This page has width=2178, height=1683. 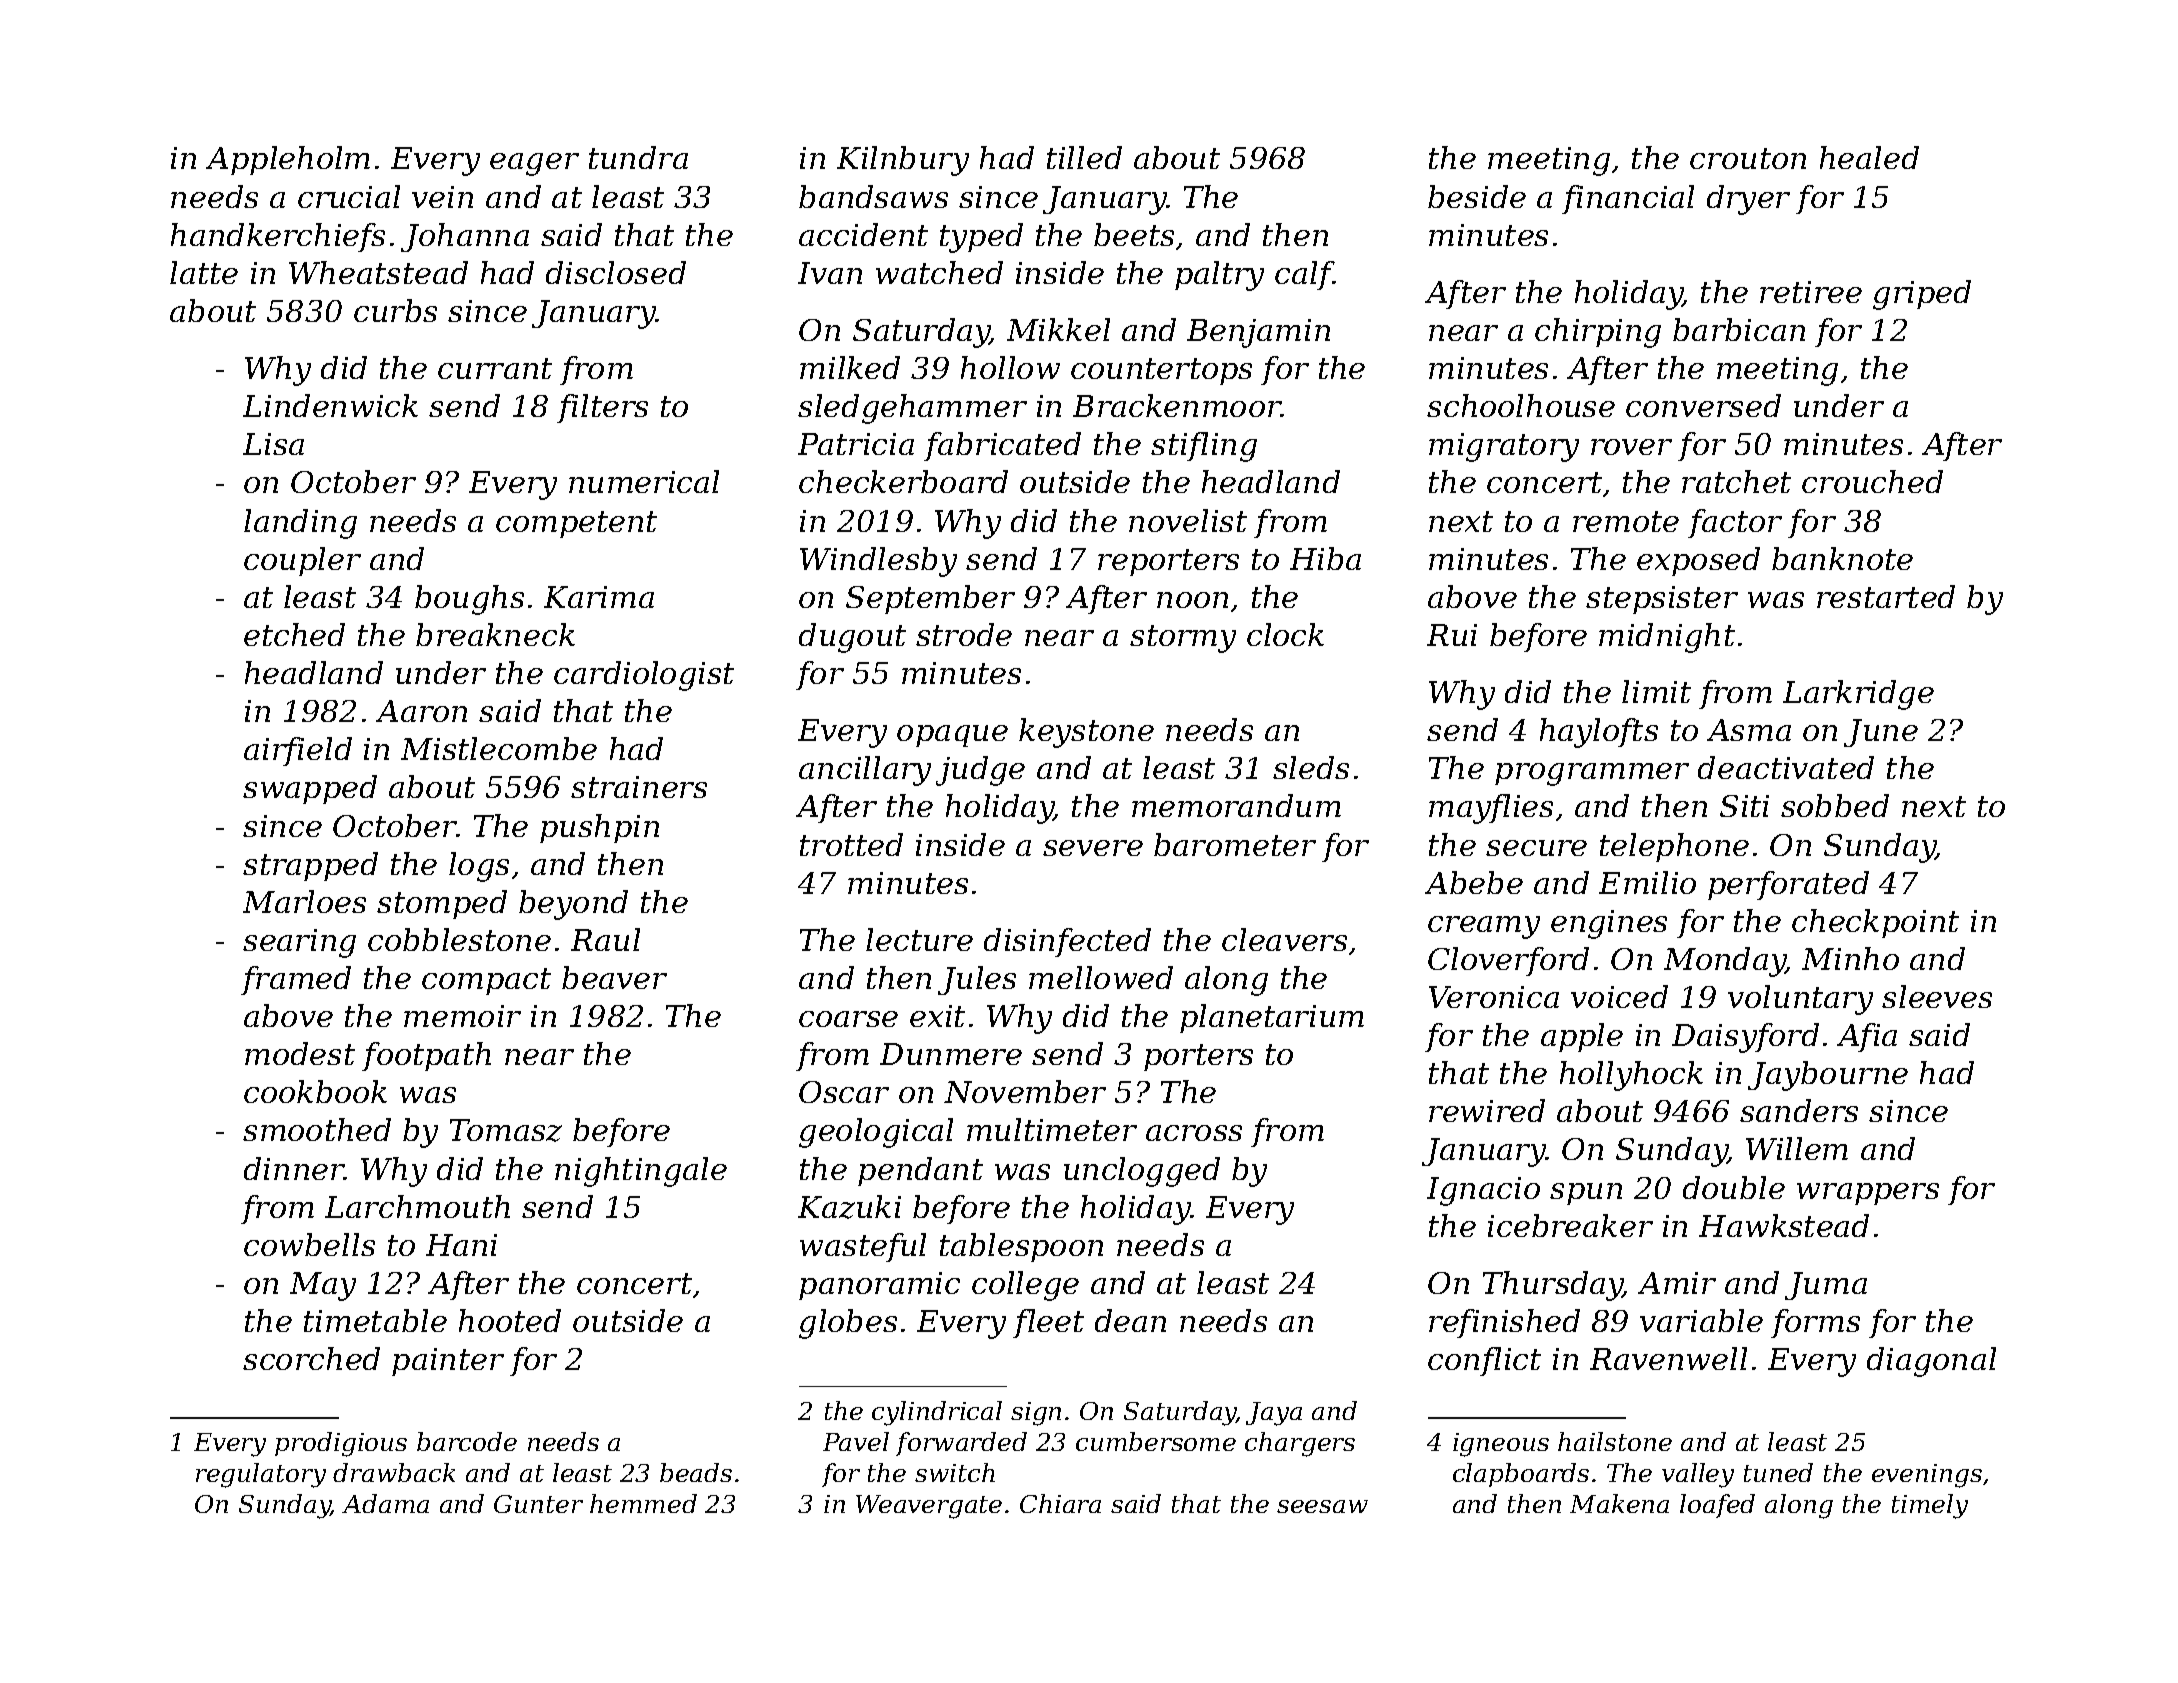 I want to click on hemmed, so click(x=643, y=1503).
